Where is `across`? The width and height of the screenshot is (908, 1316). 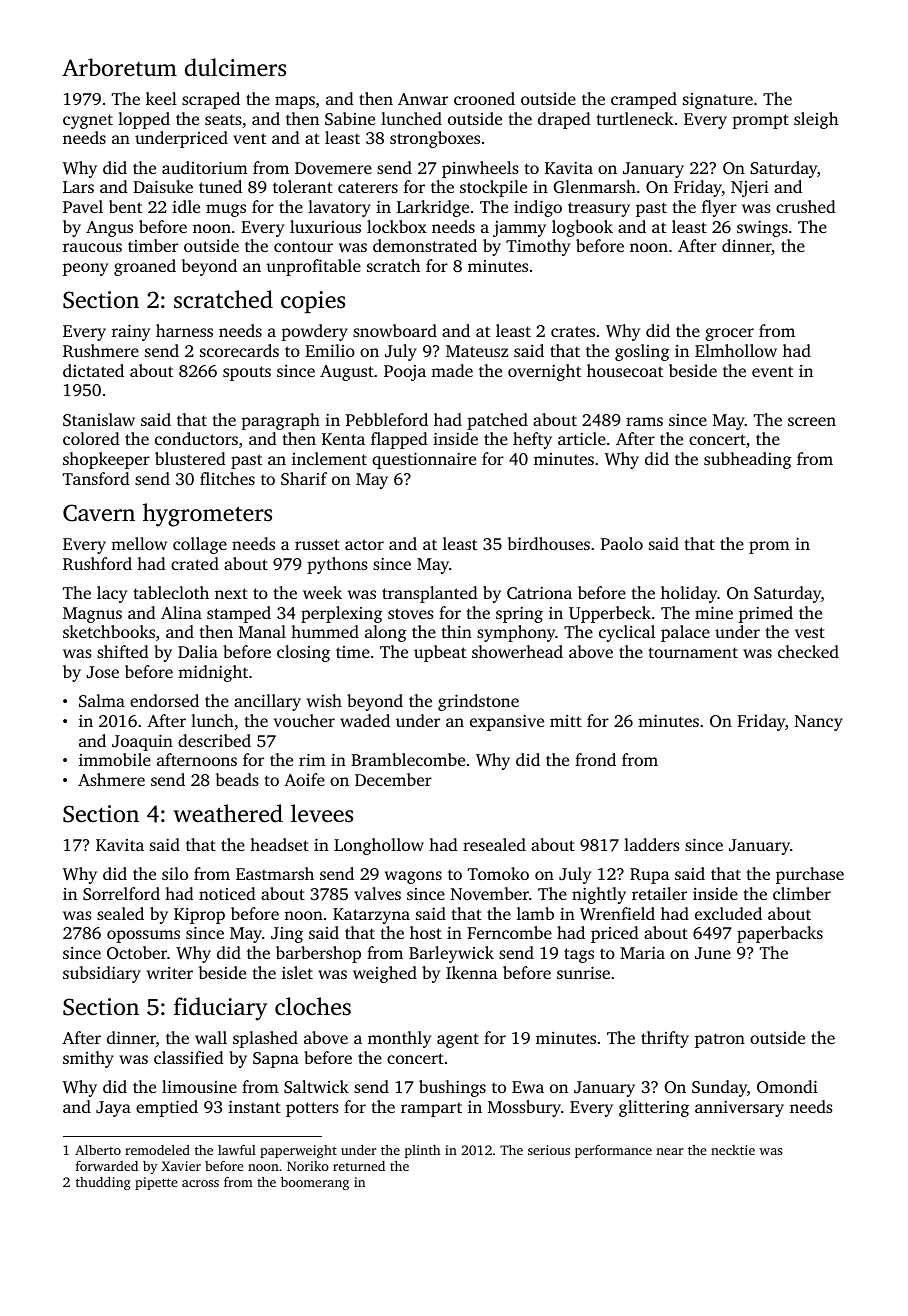
across is located at coordinates (200, 1183).
